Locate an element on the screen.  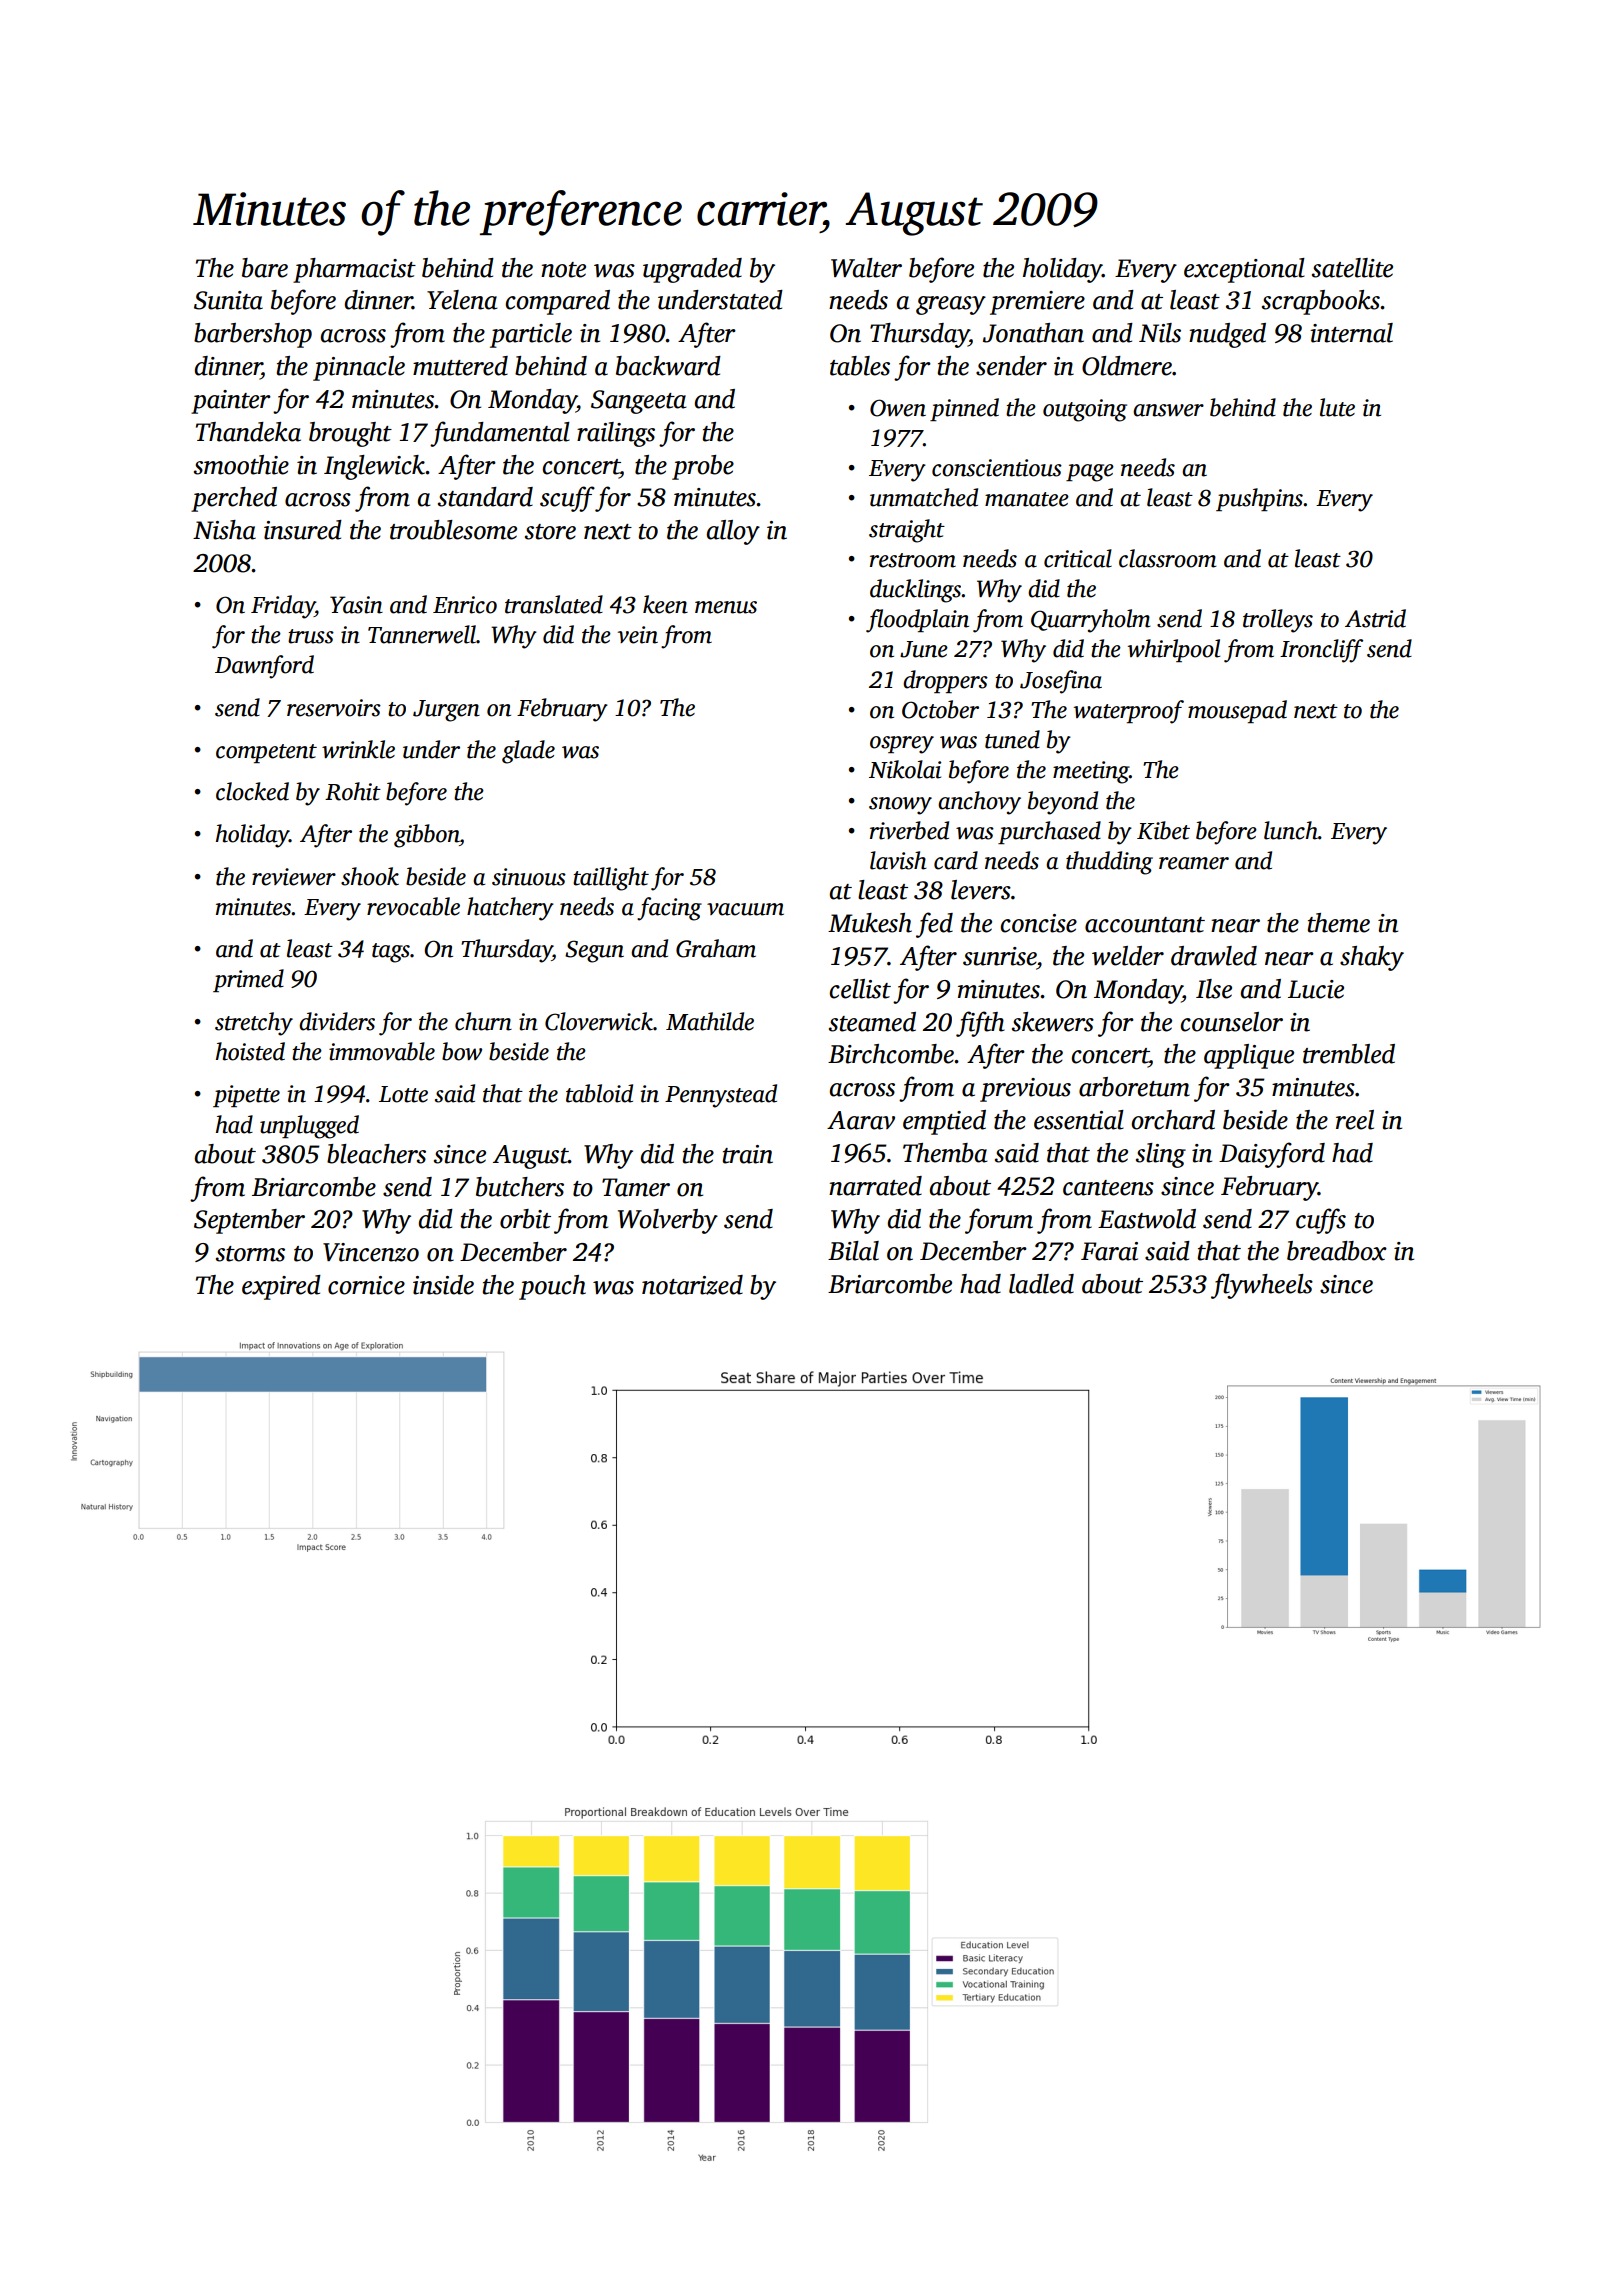
immovable is located at coordinates (382, 1051).
